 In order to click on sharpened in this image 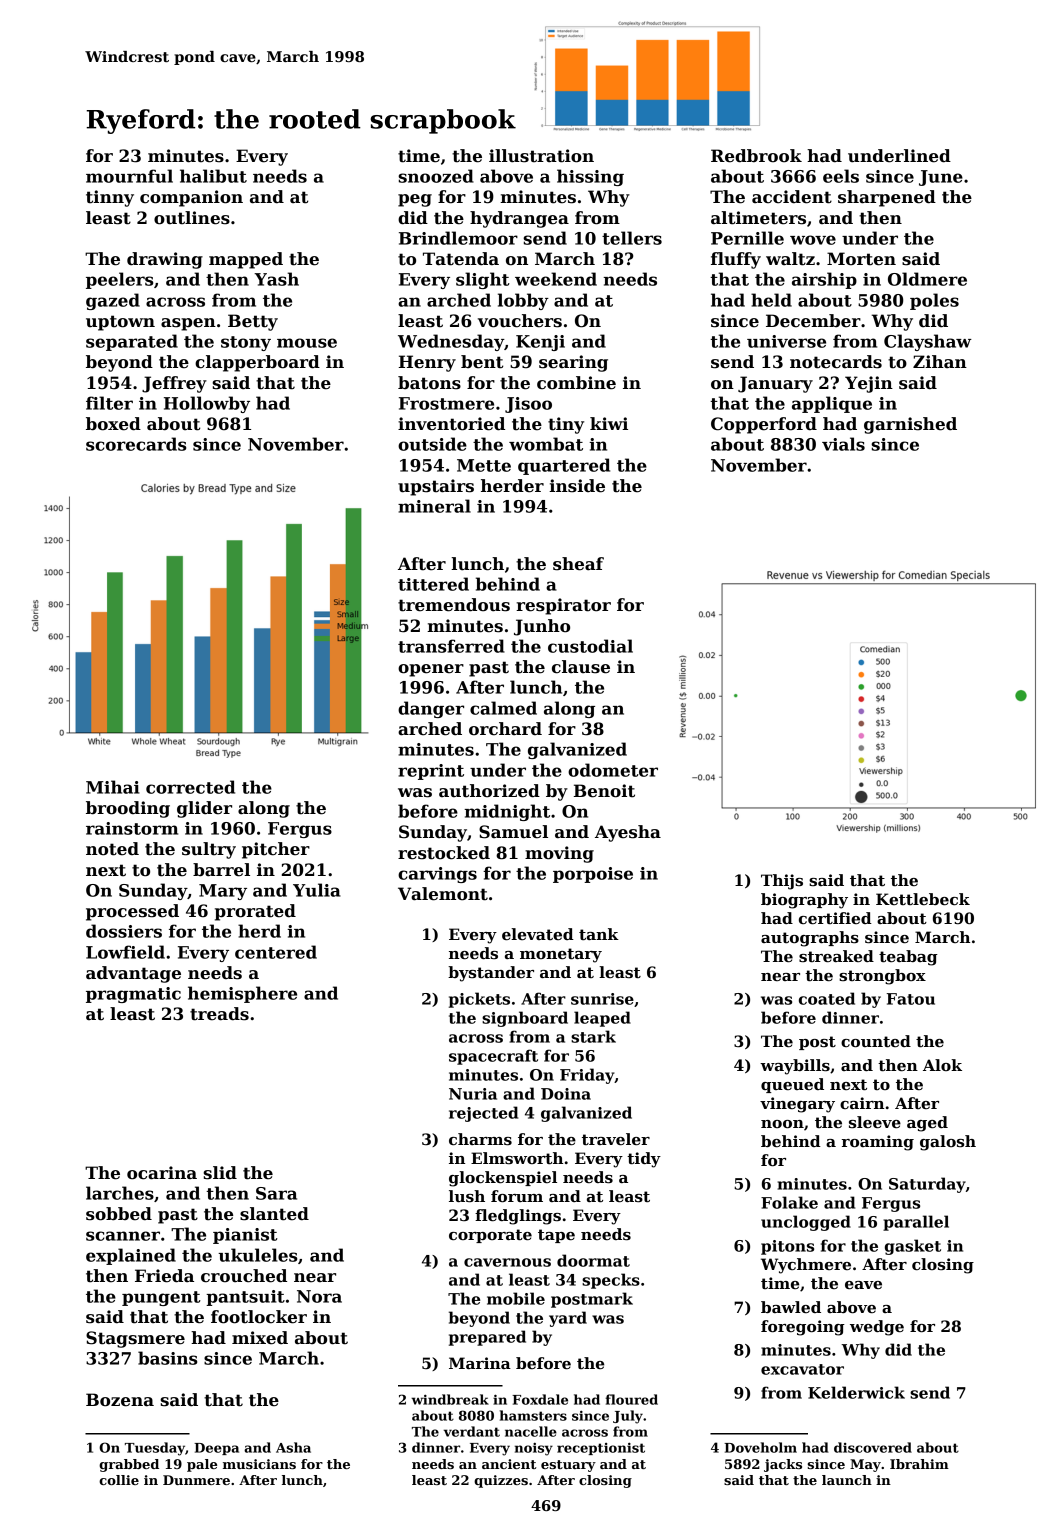, I will do `click(887, 198)`.
